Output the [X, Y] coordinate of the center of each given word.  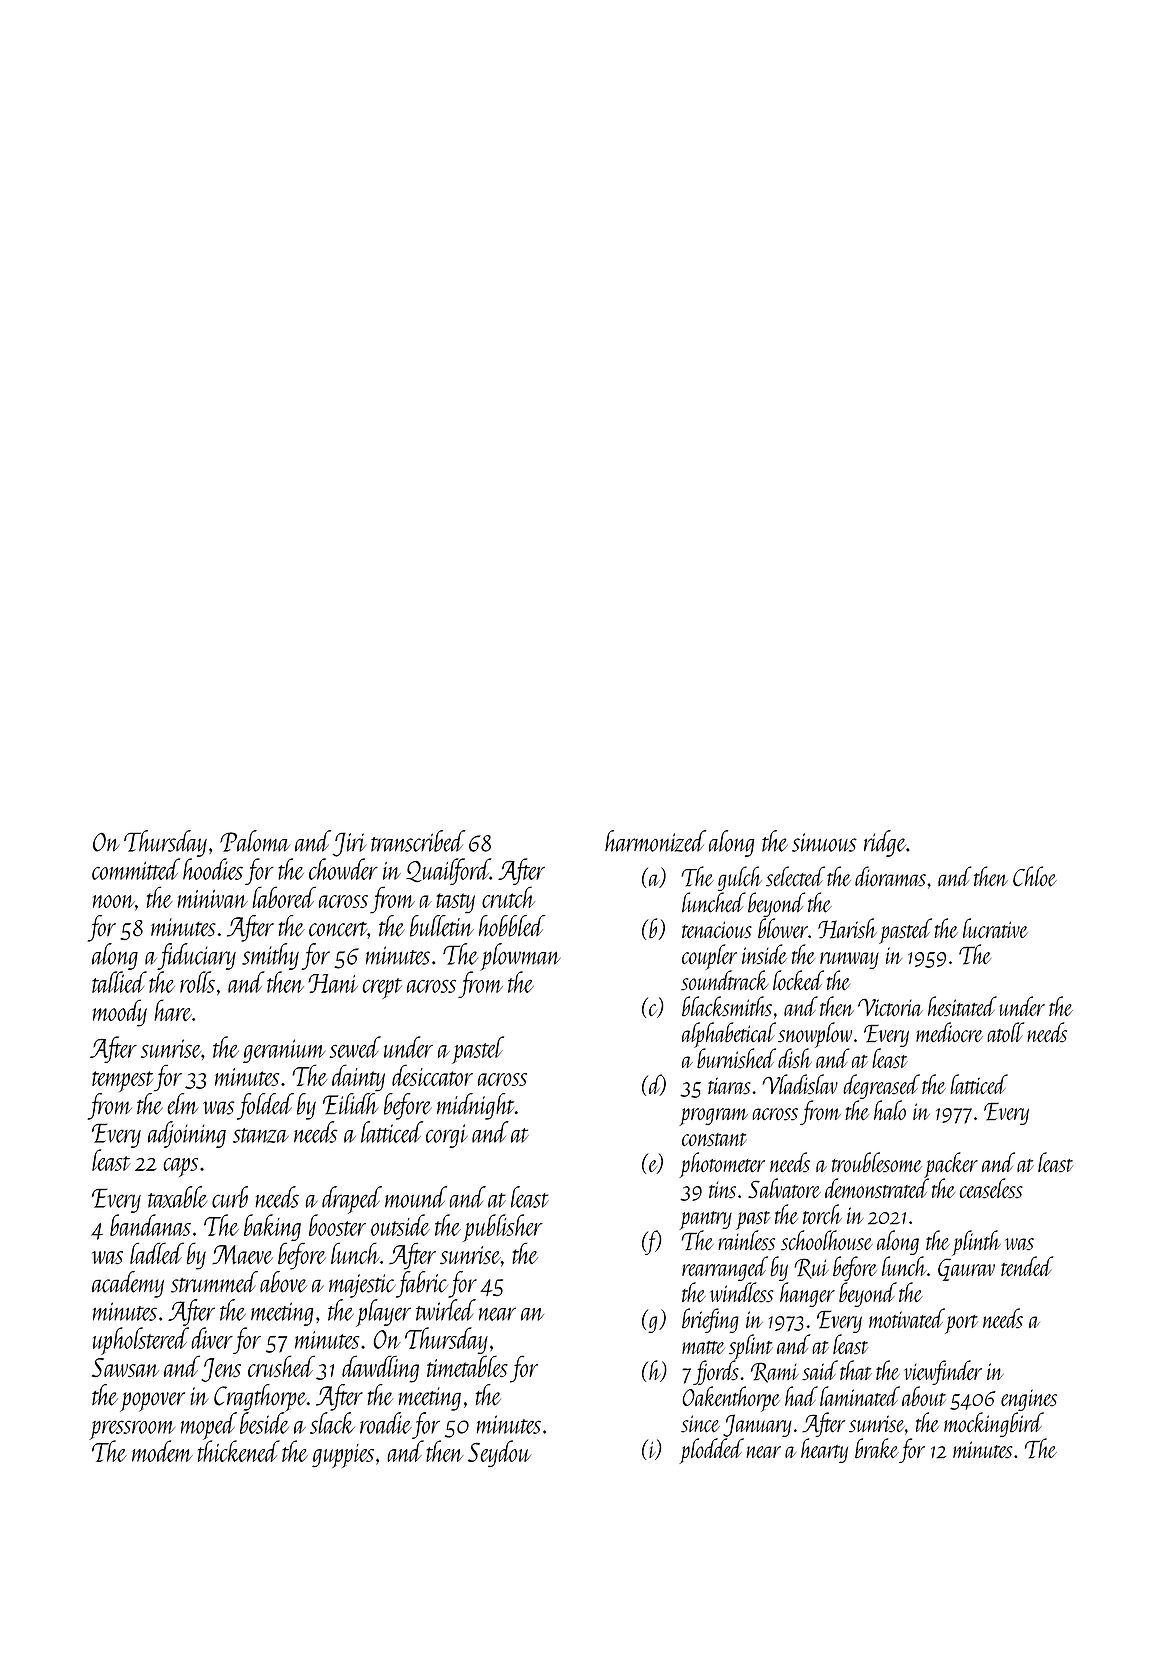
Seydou [499, 1453]
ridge [885, 843]
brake [877, 1448]
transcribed [418, 841]
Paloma [255, 841]
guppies [343, 1456]
